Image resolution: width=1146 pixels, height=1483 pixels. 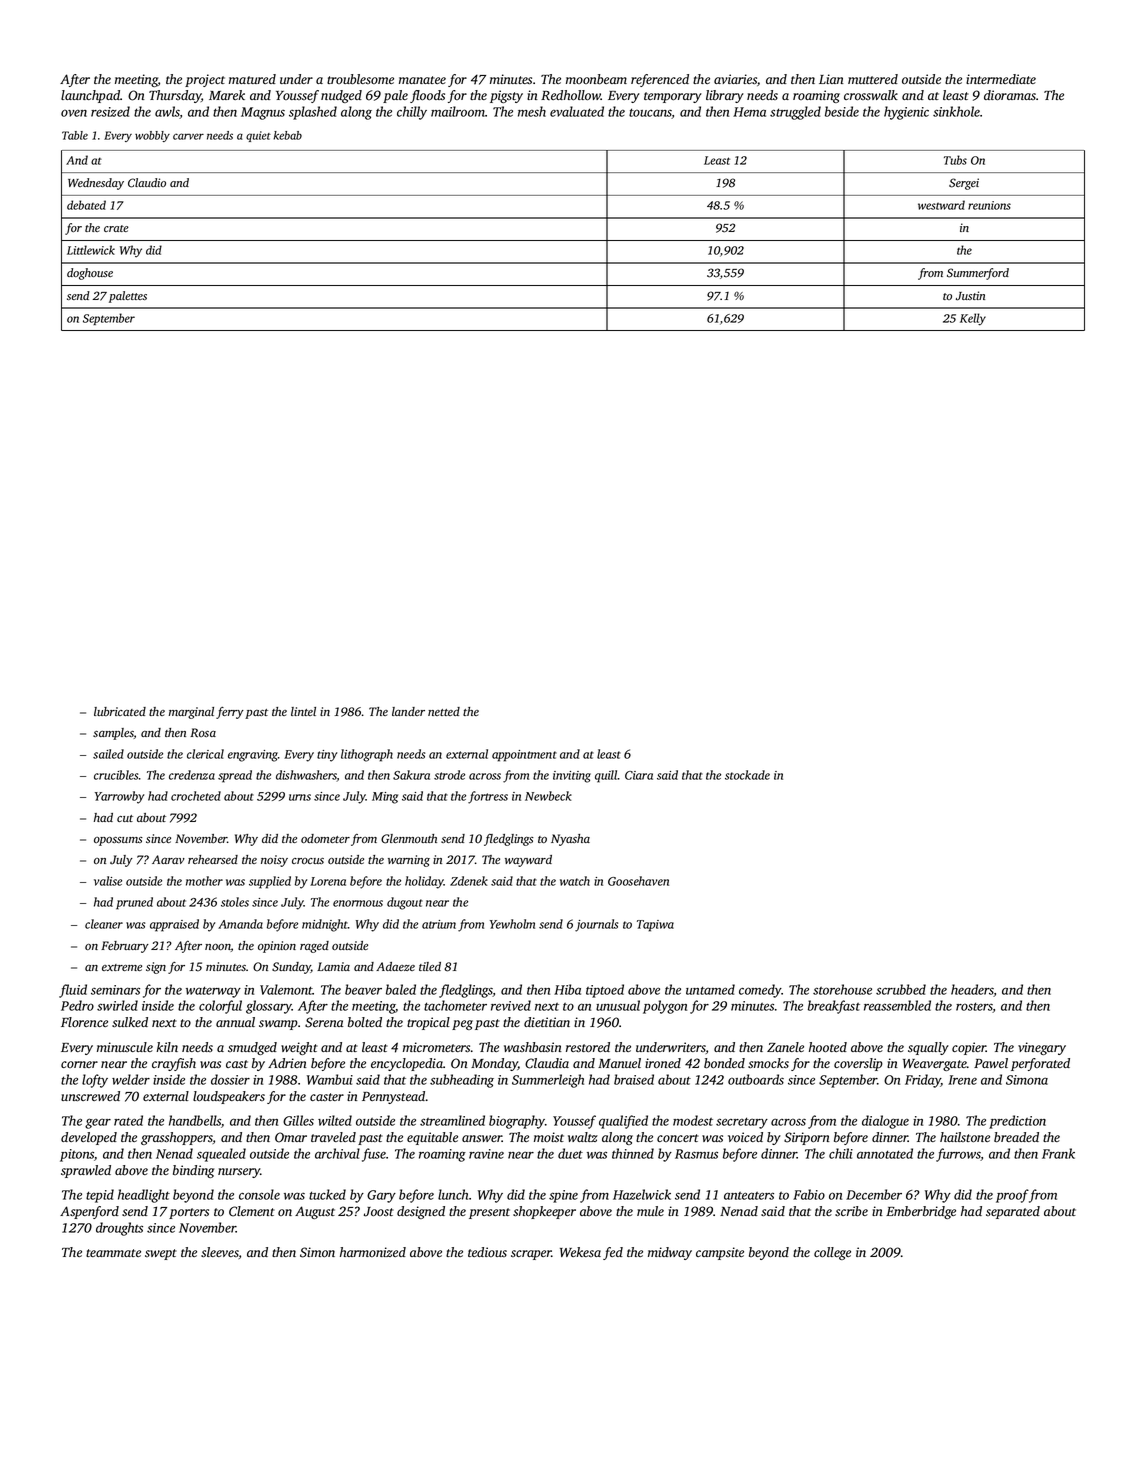 What do you see at coordinates (596, 79) in the screenshot?
I see `moonbeam` at bounding box center [596, 79].
